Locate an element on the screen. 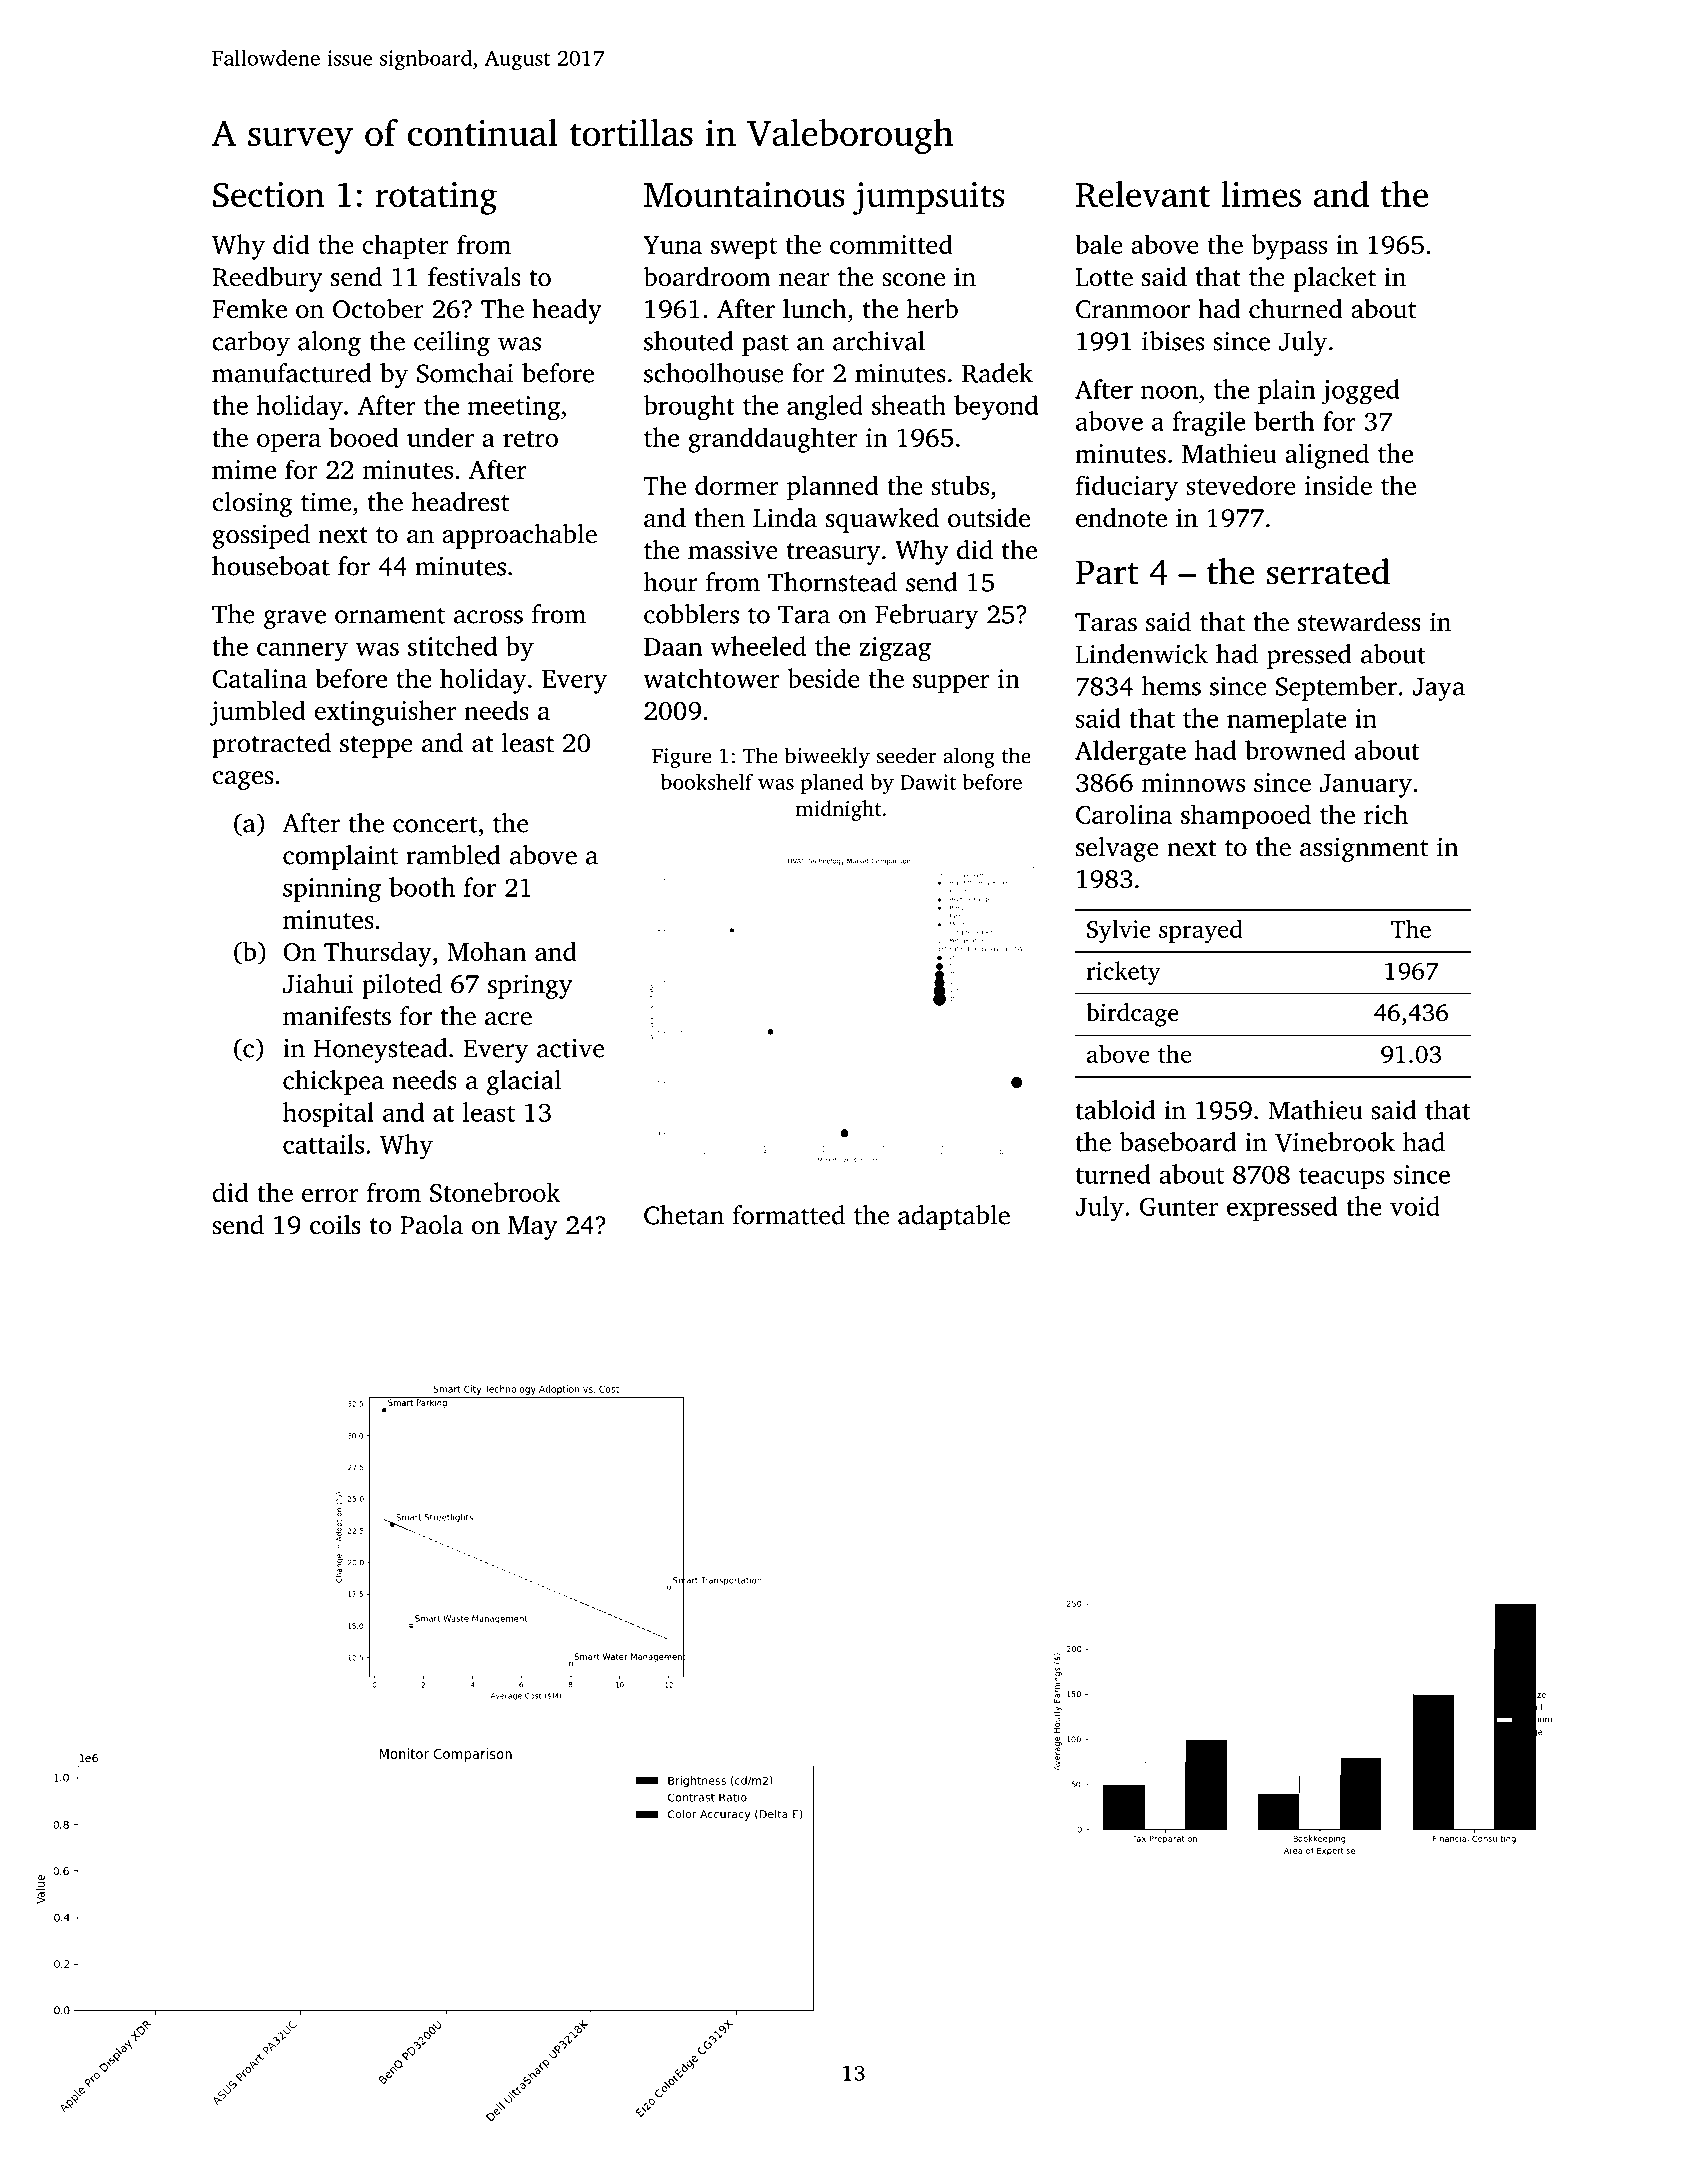  Radek is located at coordinates (997, 373).
